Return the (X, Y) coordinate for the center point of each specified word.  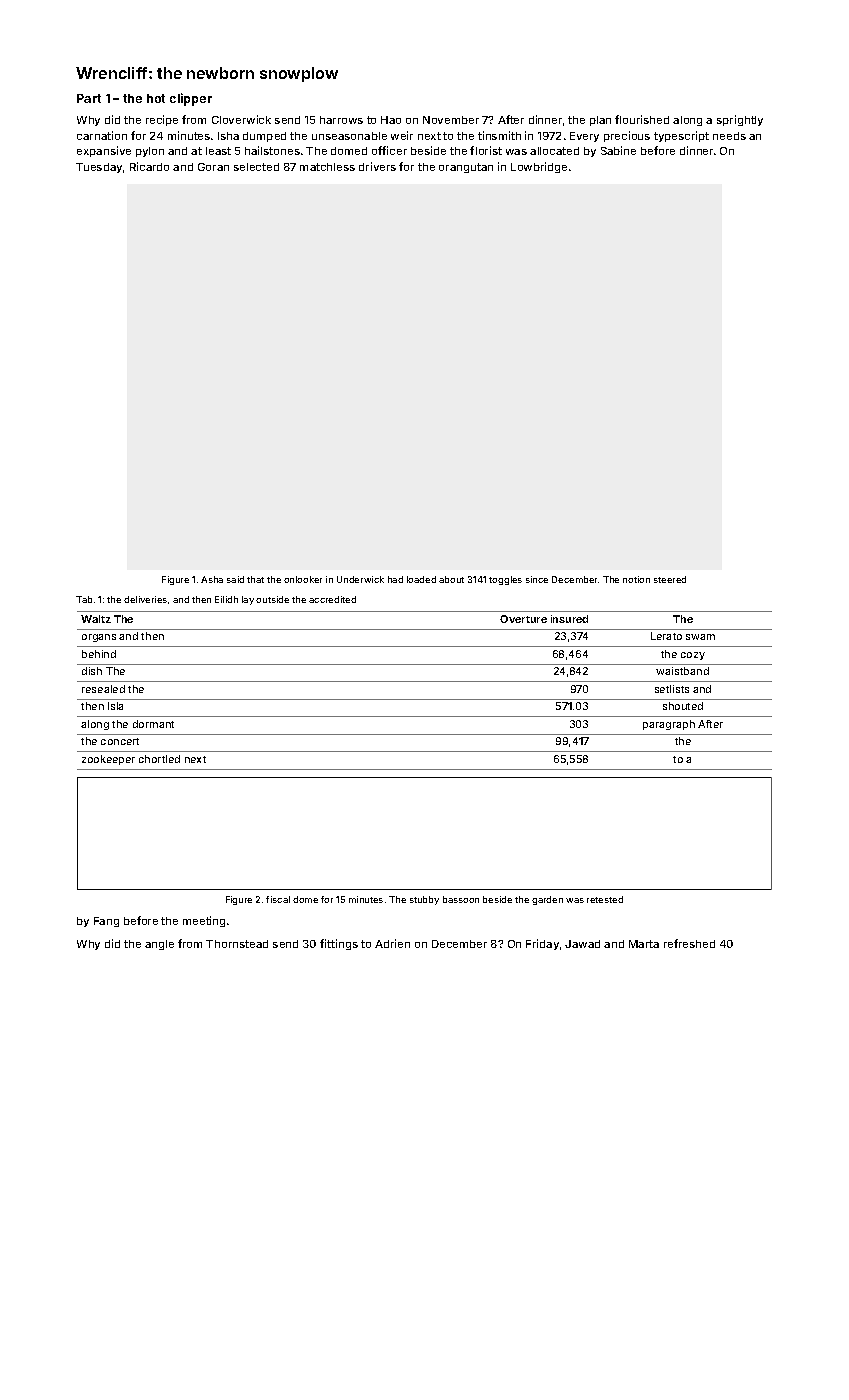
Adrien (392, 943)
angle (159, 945)
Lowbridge (539, 167)
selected (256, 167)
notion (636, 579)
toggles (505, 580)
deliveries (145, 599)
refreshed (689, 943)
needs (729, 136)
